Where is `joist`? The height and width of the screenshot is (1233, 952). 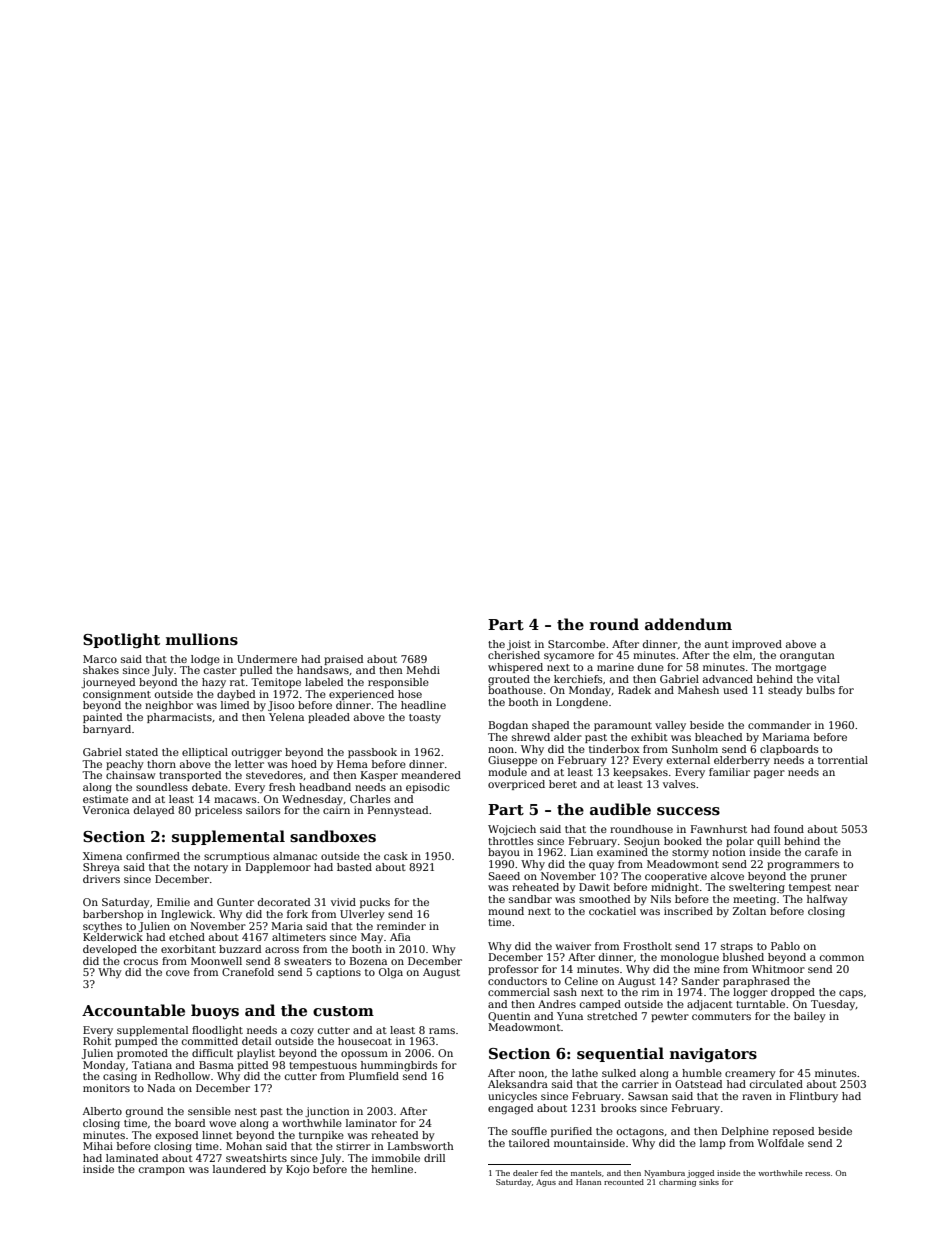 joist is located at coordinates (519, 645).
